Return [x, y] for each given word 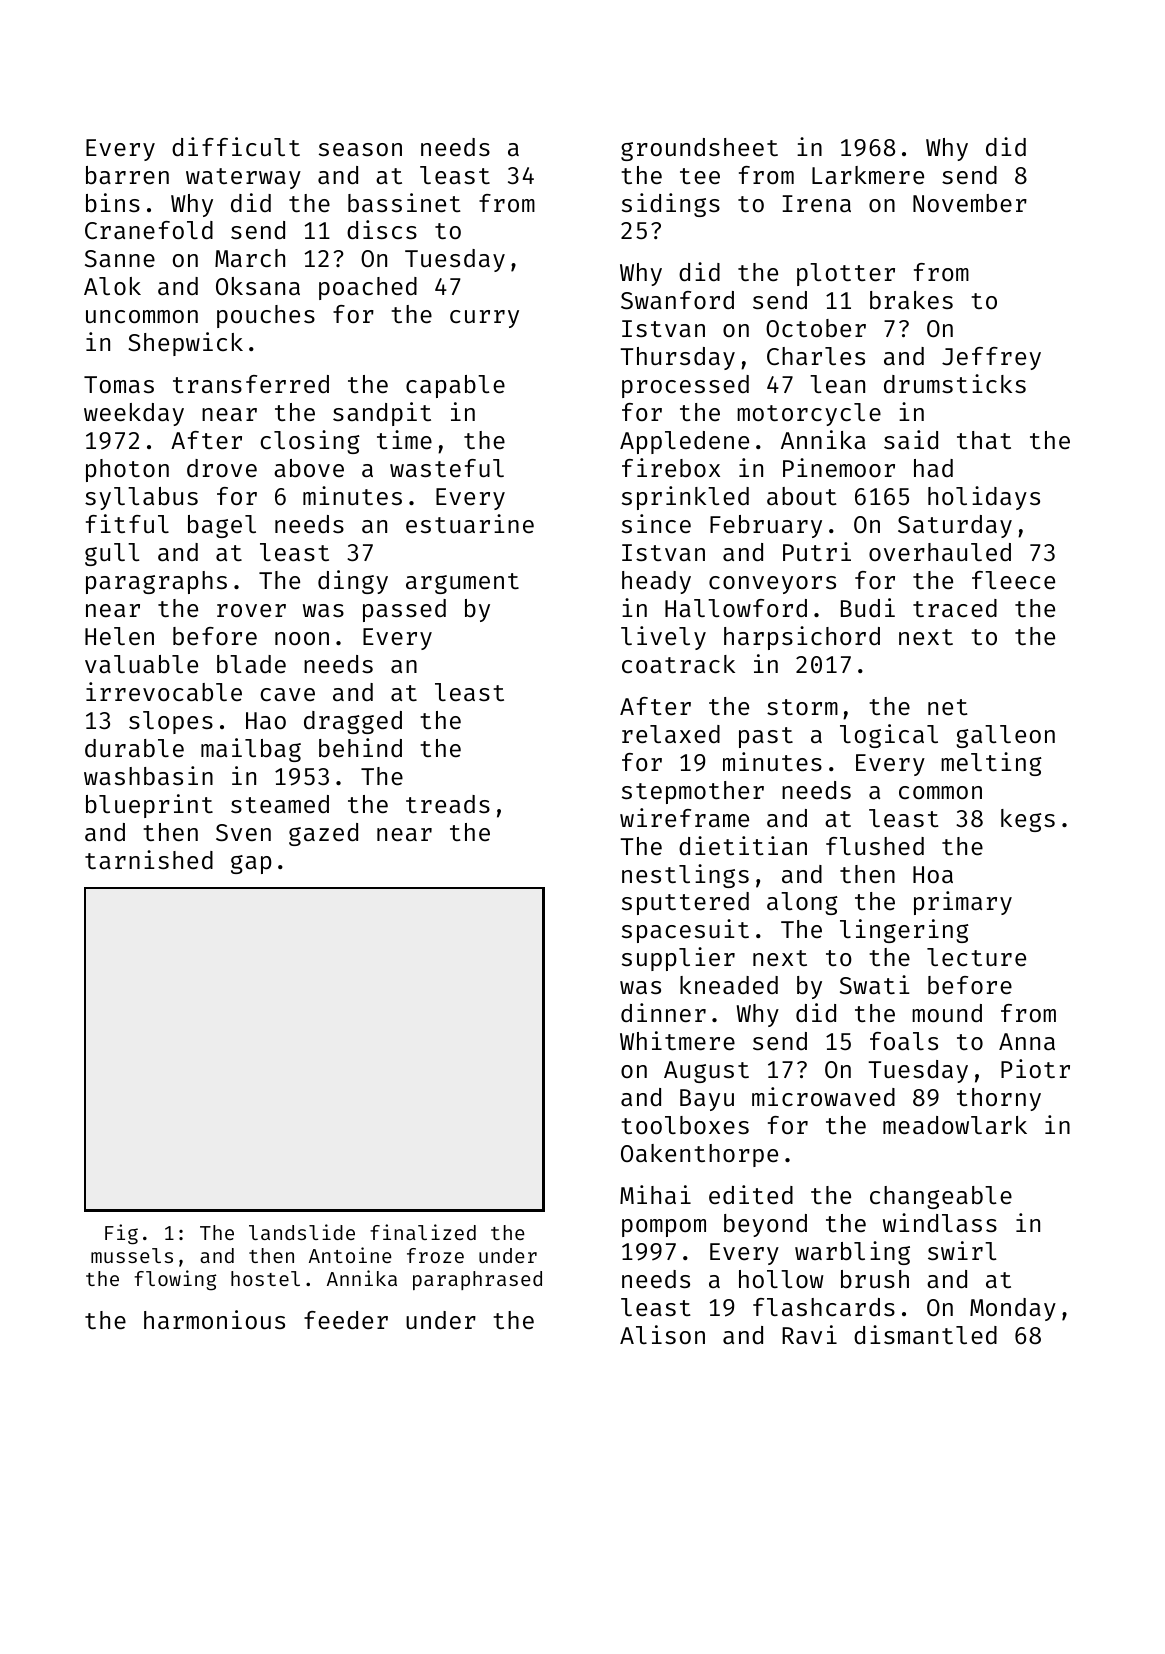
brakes [911, 300]
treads [448, 804]
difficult [236, 146]
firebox [671, 467]
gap [251, 864]
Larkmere [868, 175]
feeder [346, 1320]
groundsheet [699, 149]
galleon [1005, 736]
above [309, 468]
